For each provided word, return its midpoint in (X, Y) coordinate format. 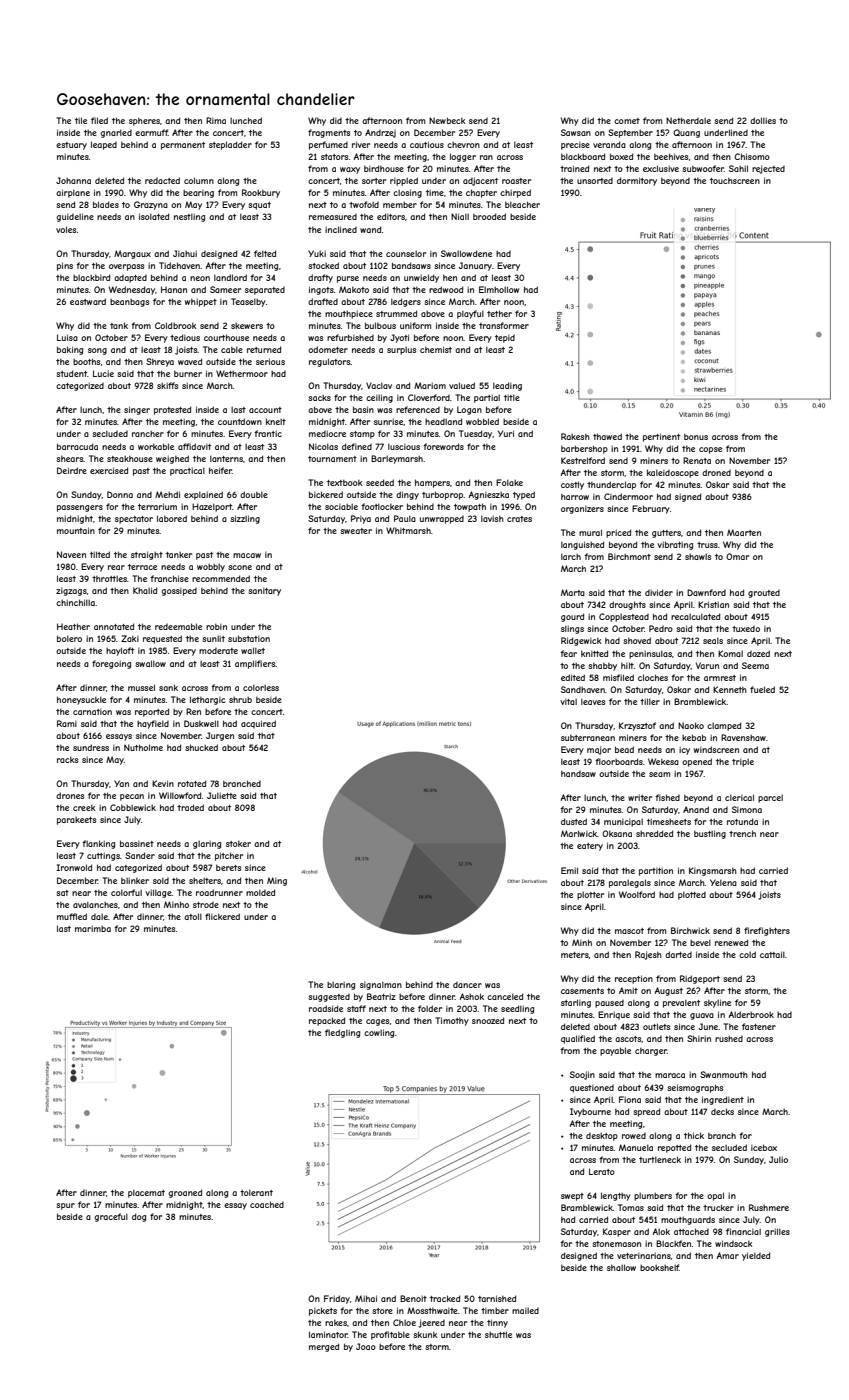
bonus (696, 437)
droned (716, 472)
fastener (759, 1026)
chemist (436, 349)
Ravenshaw (743, 737)
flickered (222, 916)
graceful (111, 1217)
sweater (356, 531)
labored (172, 518)
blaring (341, 985)
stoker (238, 844)
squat (259, 206)
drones (70, 795)
